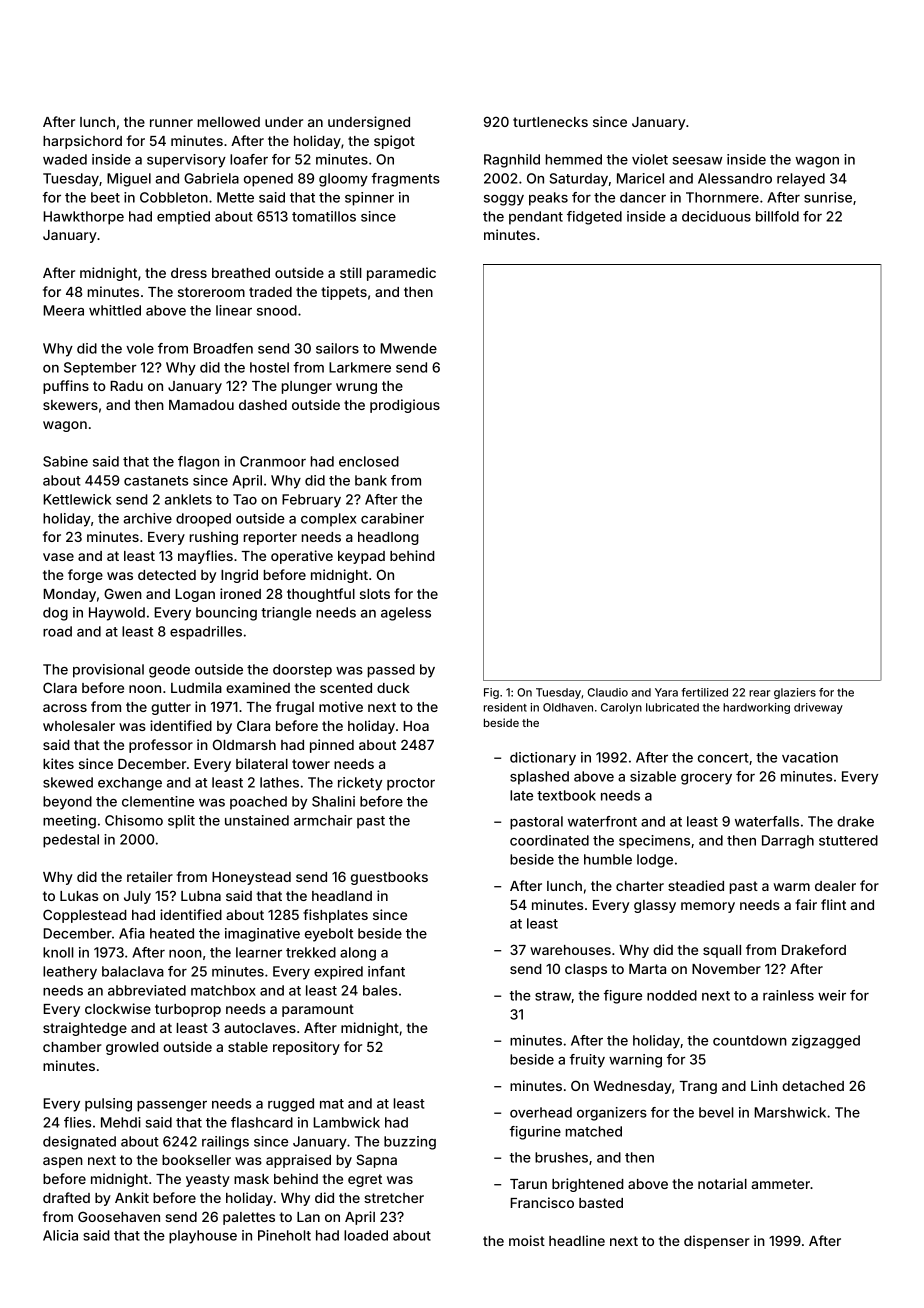  I want to click on Tao, so click(245, 499).
